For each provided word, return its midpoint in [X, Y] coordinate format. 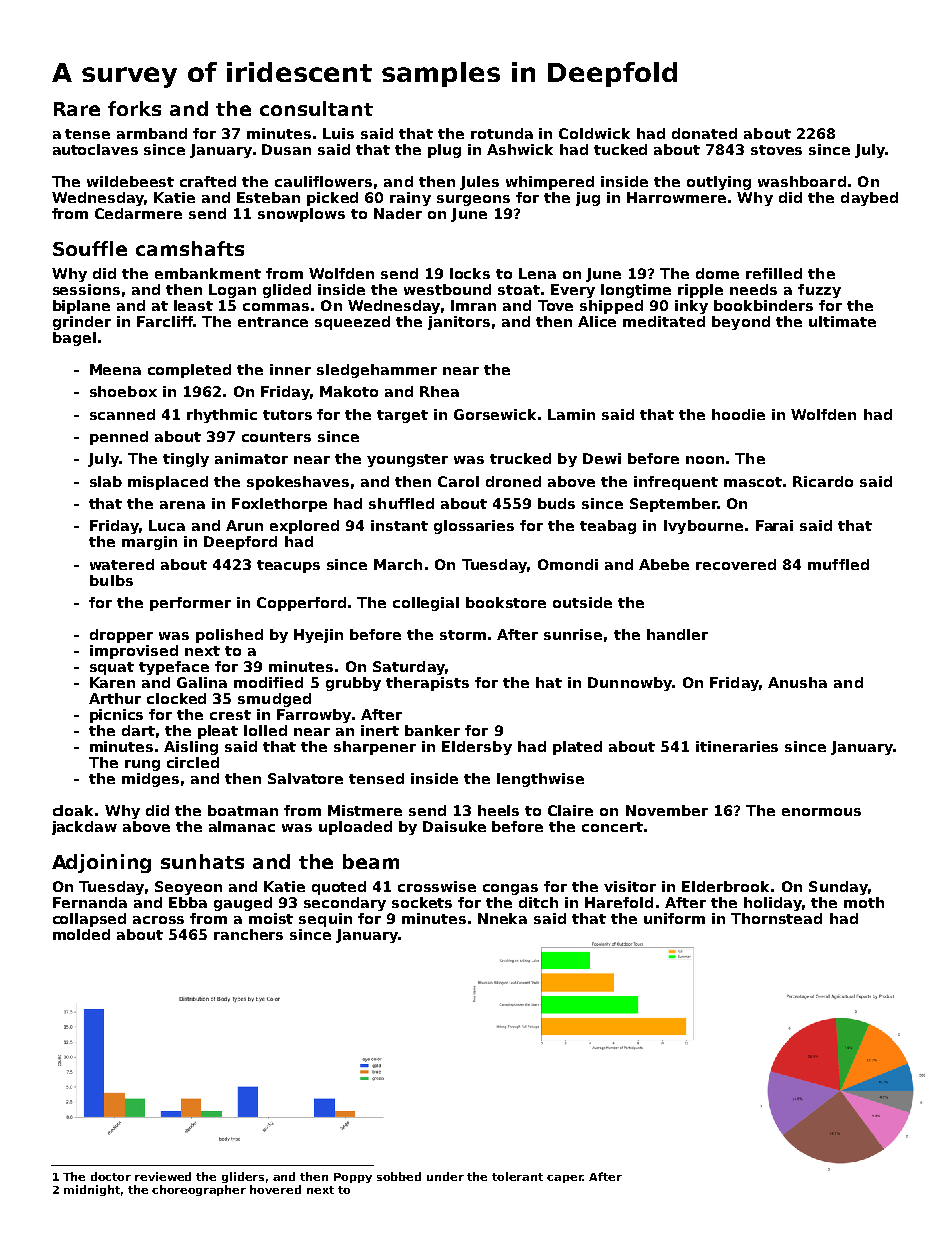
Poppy [353, 1178]
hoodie [738, 414]
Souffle [90, 248]
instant [399, 525]
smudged [274, 700]
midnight [92, 1190]
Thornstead [776, 918]
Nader [398, 213]
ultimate [842, 321]
